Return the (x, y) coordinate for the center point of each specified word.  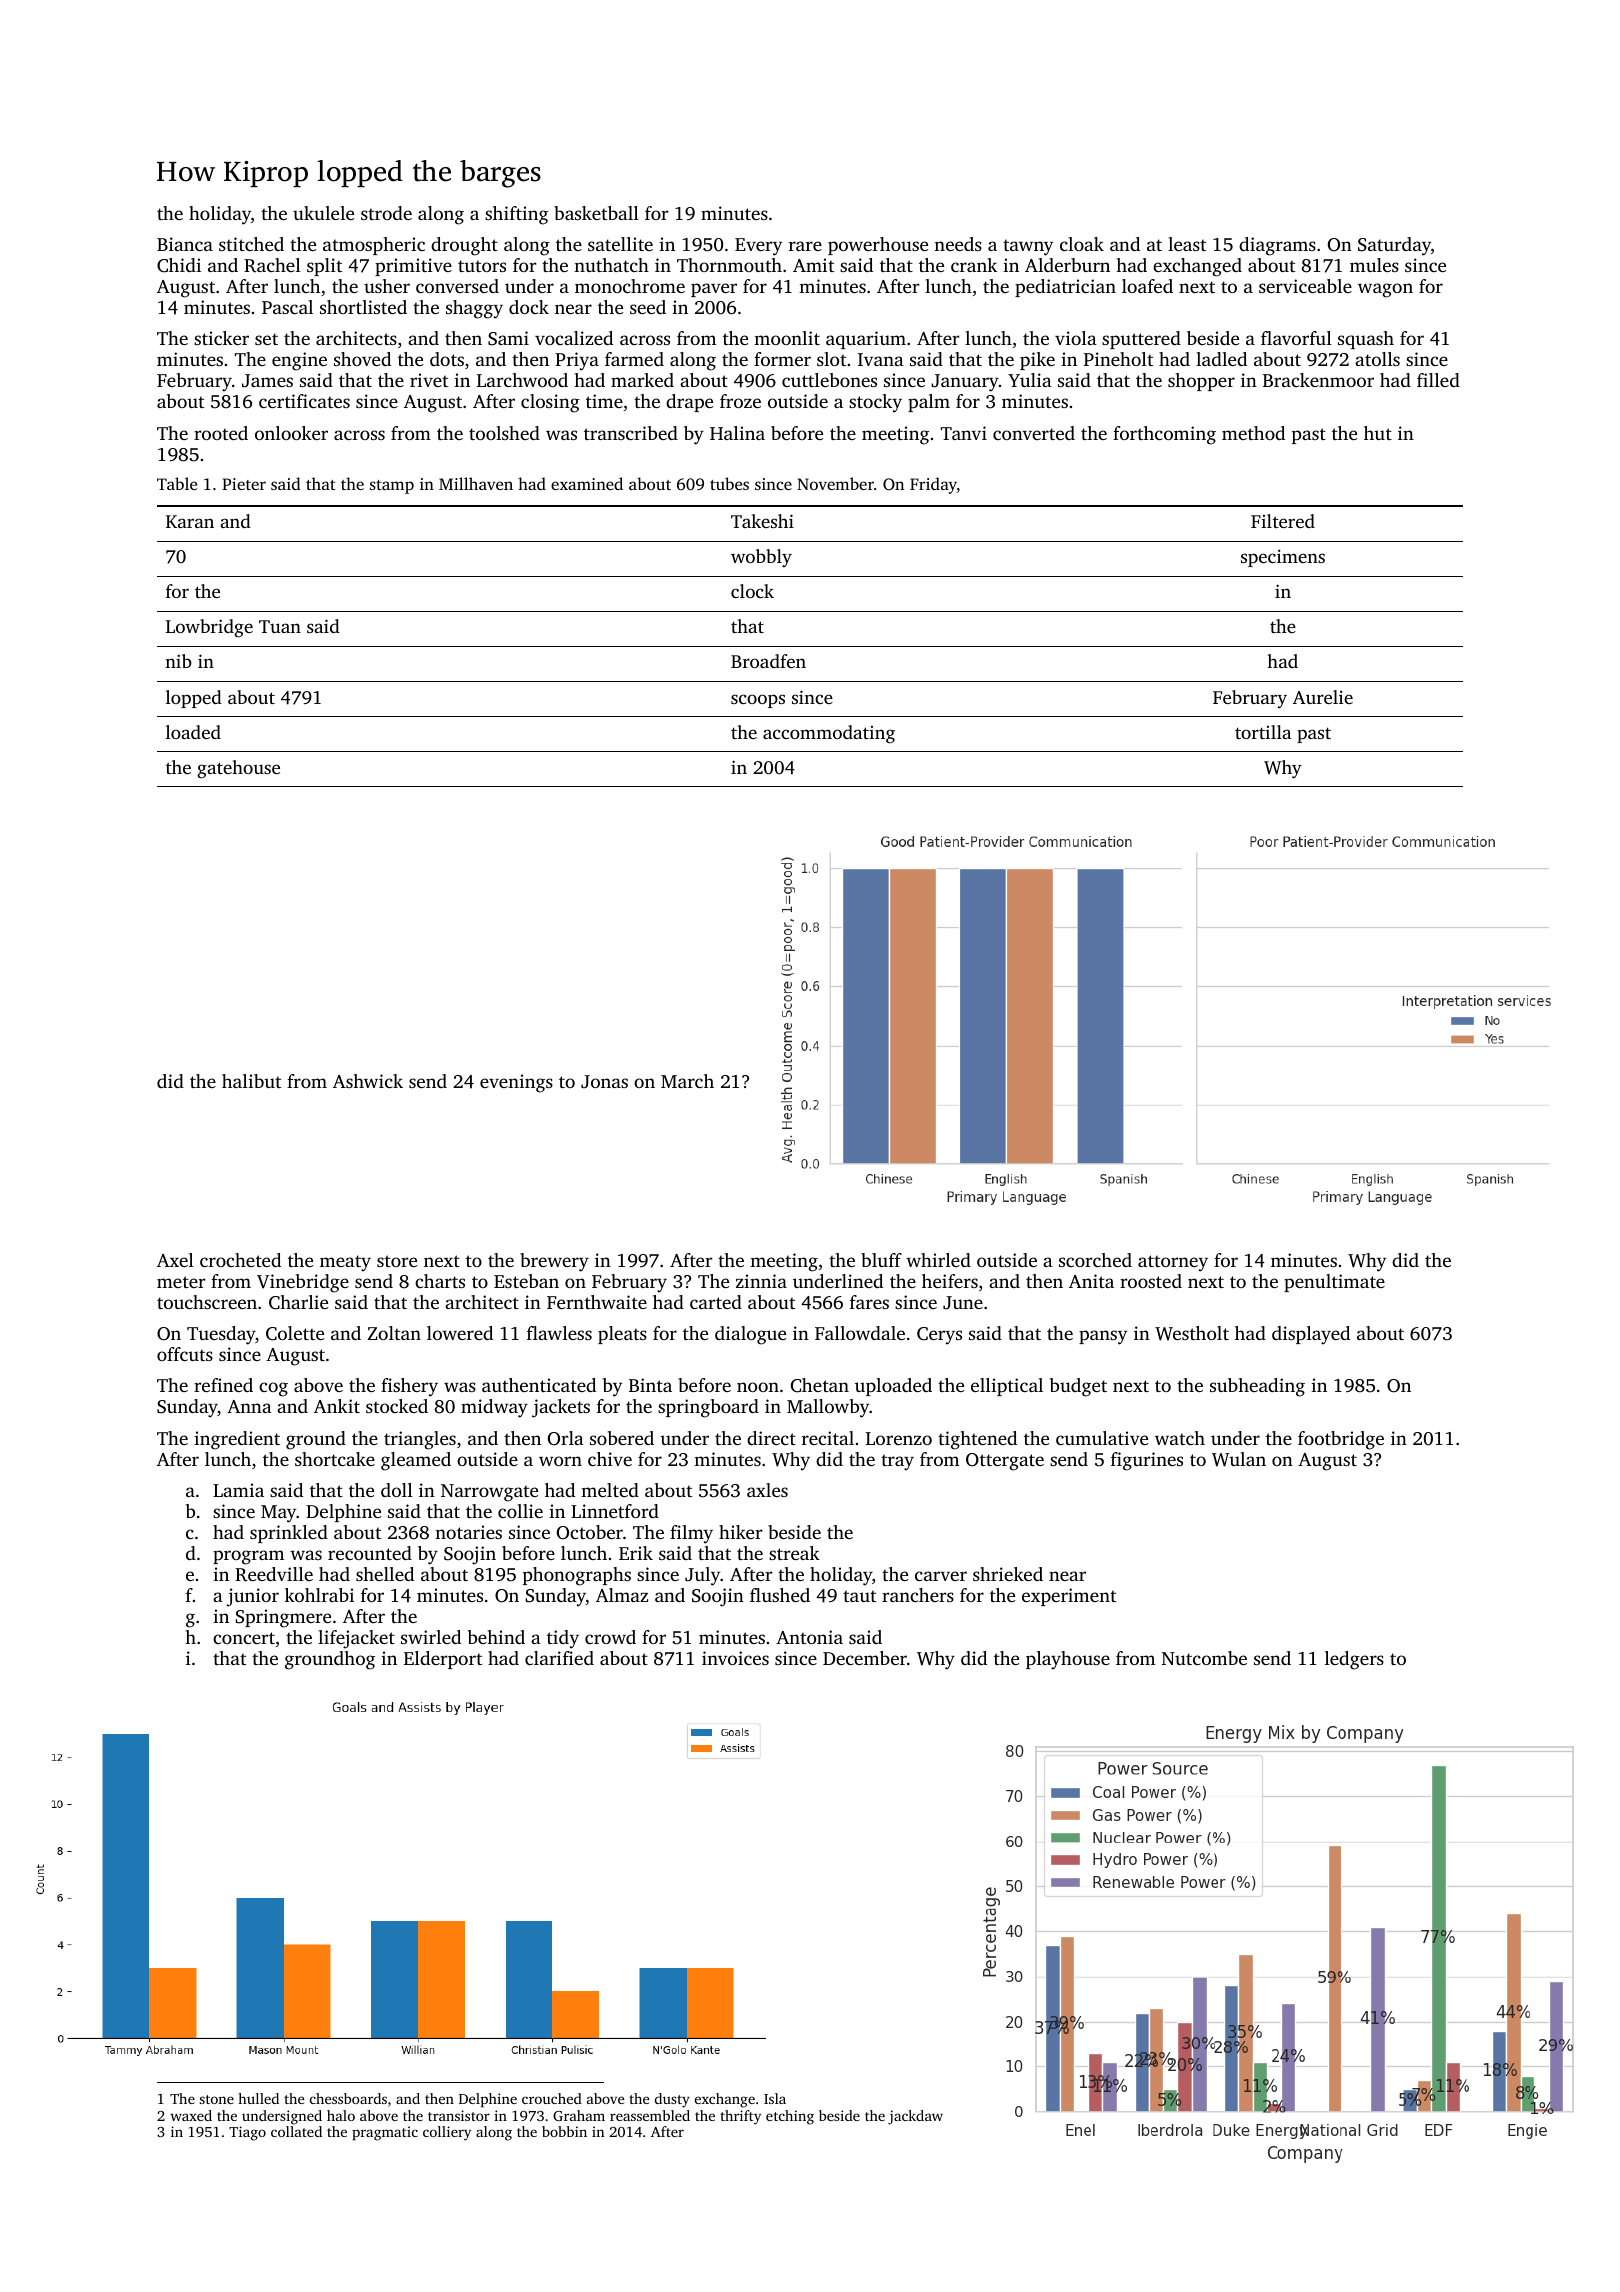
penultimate (1334, 1283)
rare (805, 246)
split (324, 267)
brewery (554, 1262)
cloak (1082, 244)
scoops (758, 701)
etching (790, 2117)
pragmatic (385, 2133)
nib (178, 661)
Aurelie (1323, 697)
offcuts (185, 1354)
